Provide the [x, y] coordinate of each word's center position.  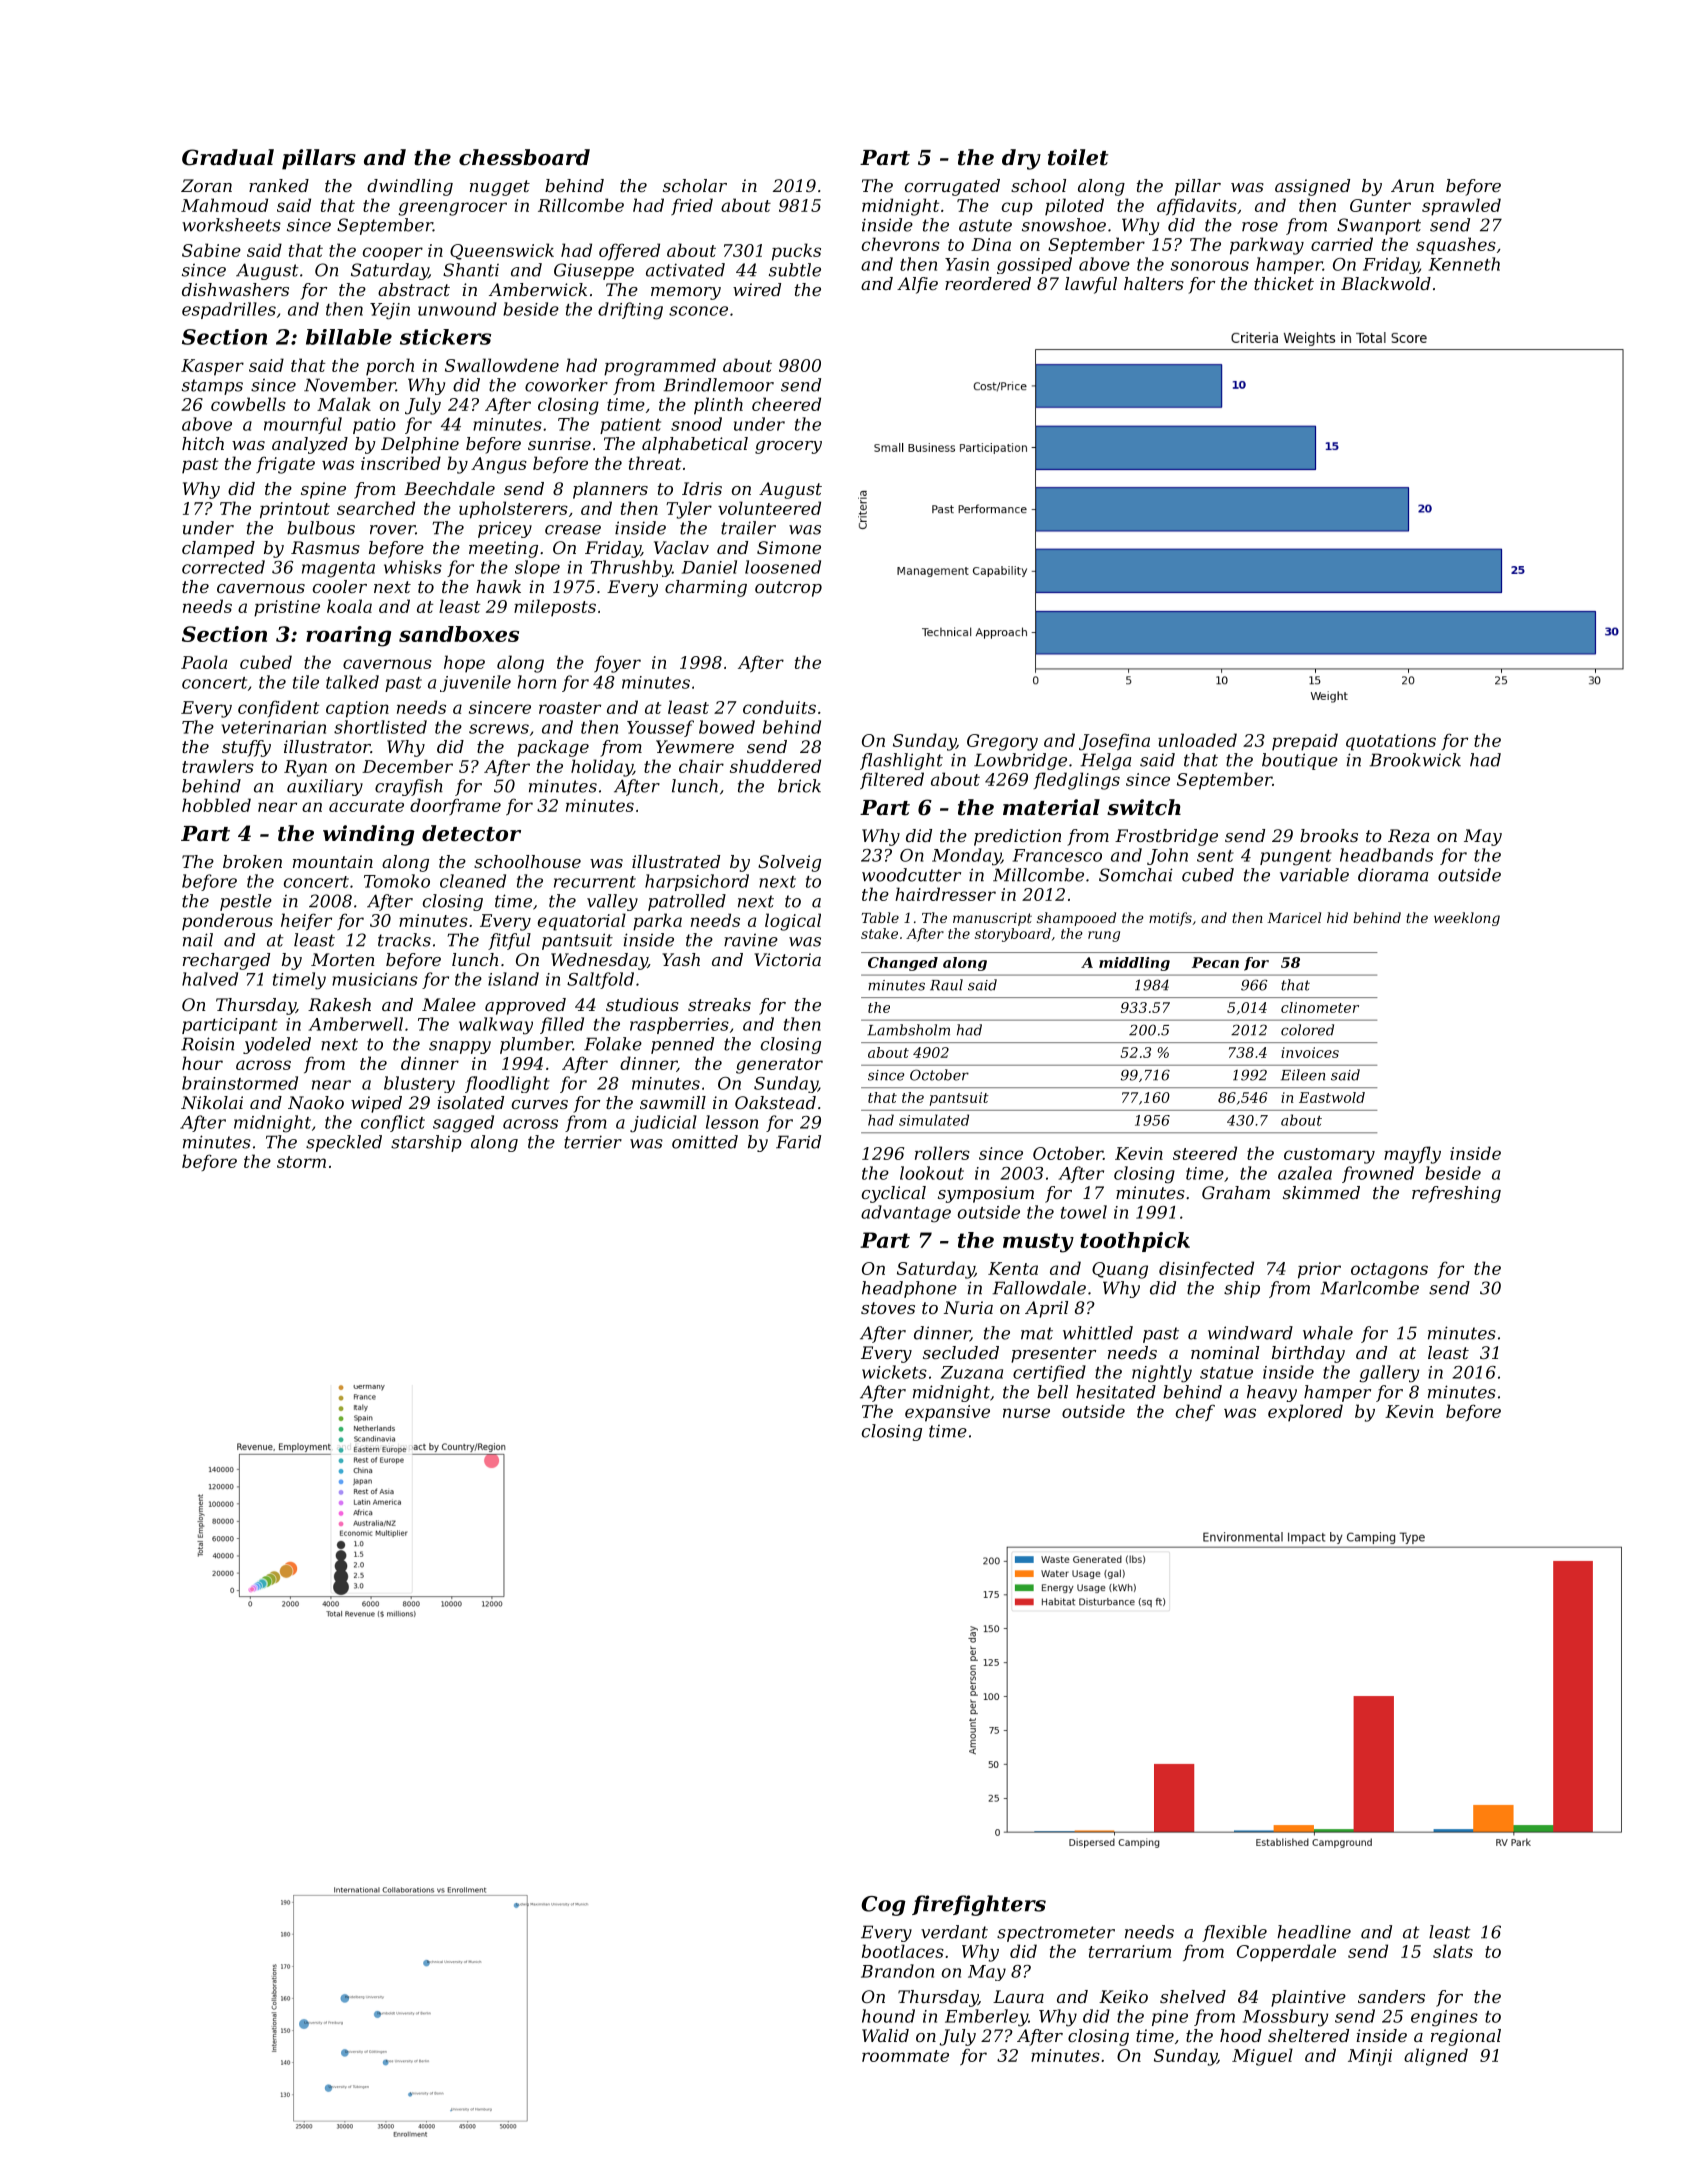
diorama [1393, 875]
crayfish [409, 787]
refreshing [1456, 1194]
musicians [375, 979]
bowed [727, 727]
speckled [344, 1143]
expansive [947, 1413]
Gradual [228, 157]
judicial [663, 1124]
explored [1305, 1413]
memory [686, 293]
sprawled [1461, 207]
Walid [885, 2035]
